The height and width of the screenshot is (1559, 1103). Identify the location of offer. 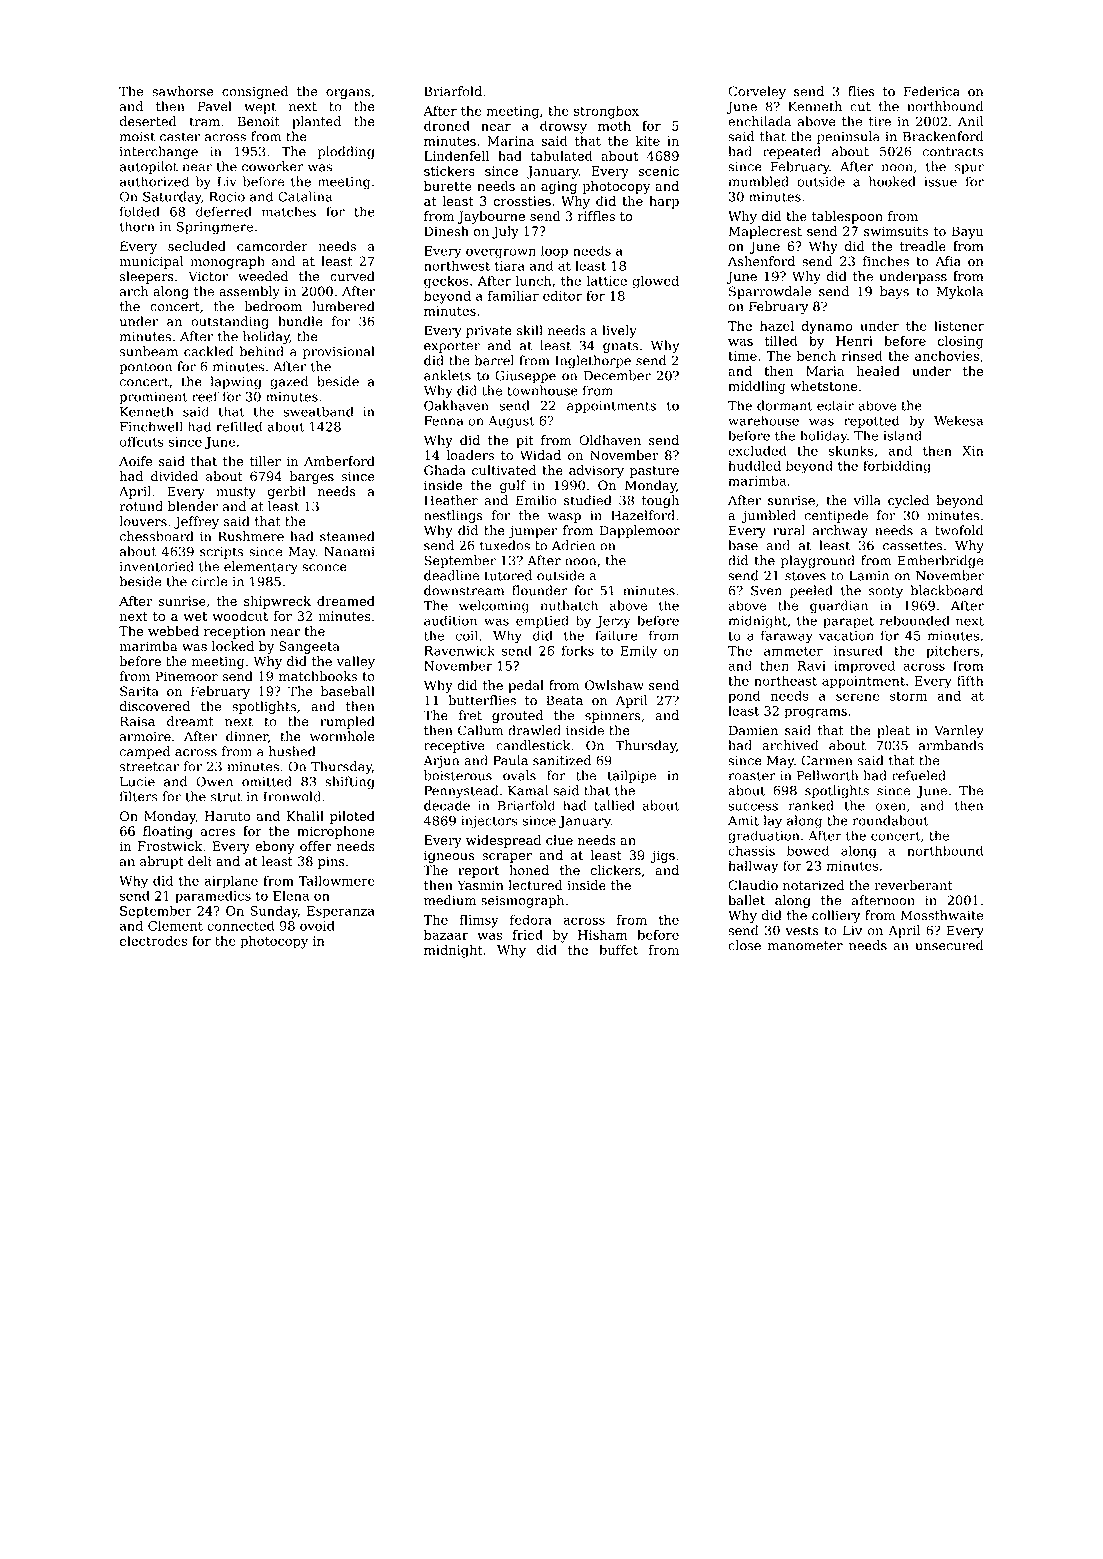
(315, 846).
